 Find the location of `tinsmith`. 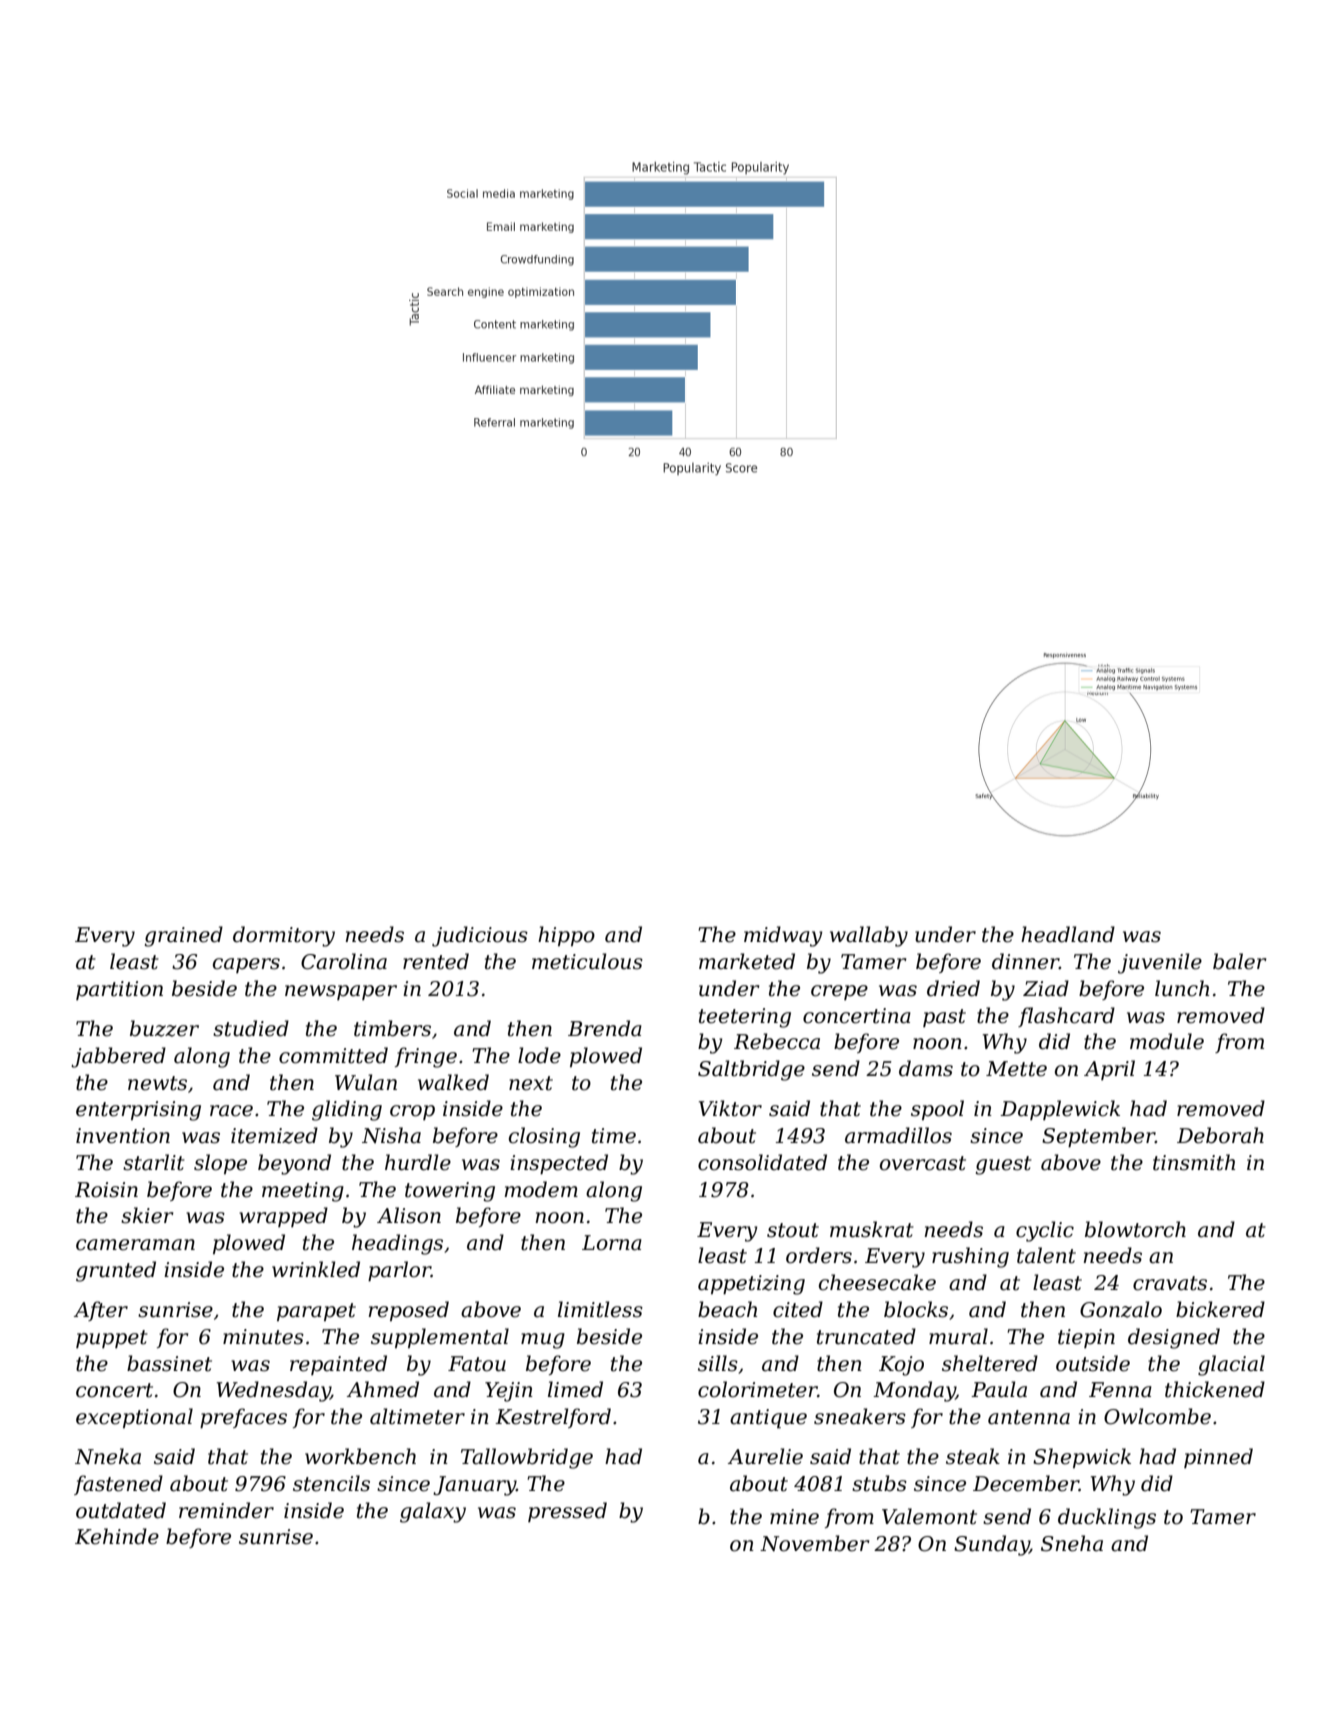

tinsmith is located at coordinates (1194, 1162).
